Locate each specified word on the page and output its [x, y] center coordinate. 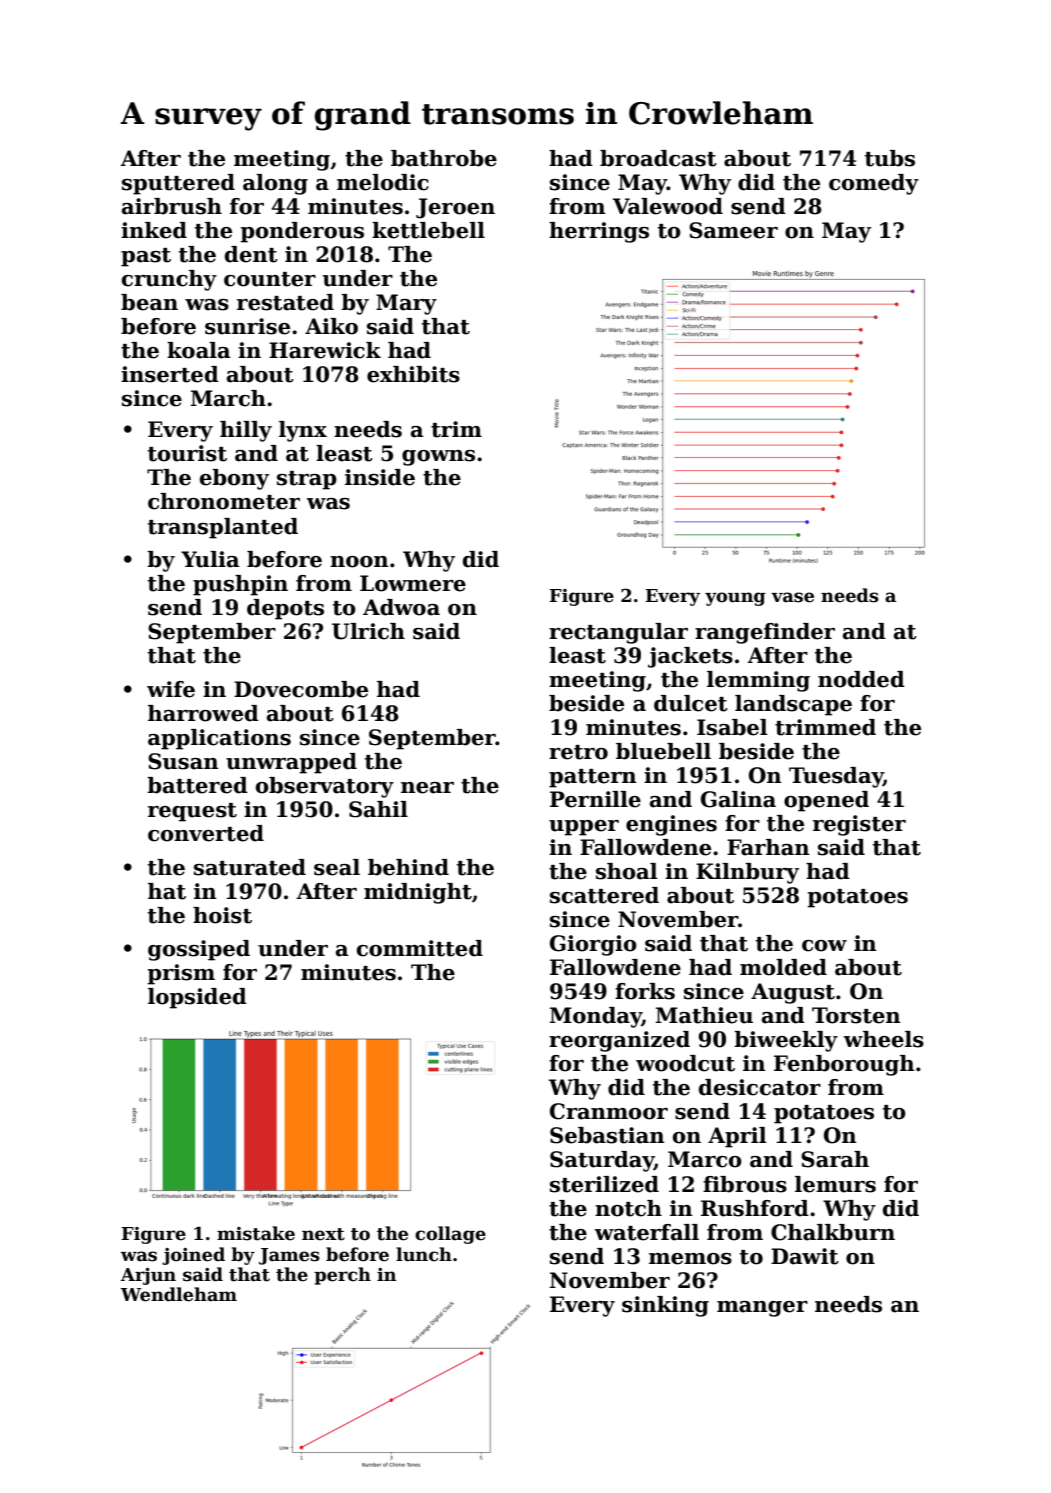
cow [824, 946]
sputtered [178, 184]
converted [206, 833]
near [427, 788]
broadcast [658, 158]
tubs [890, 158]
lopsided [197, 998]
